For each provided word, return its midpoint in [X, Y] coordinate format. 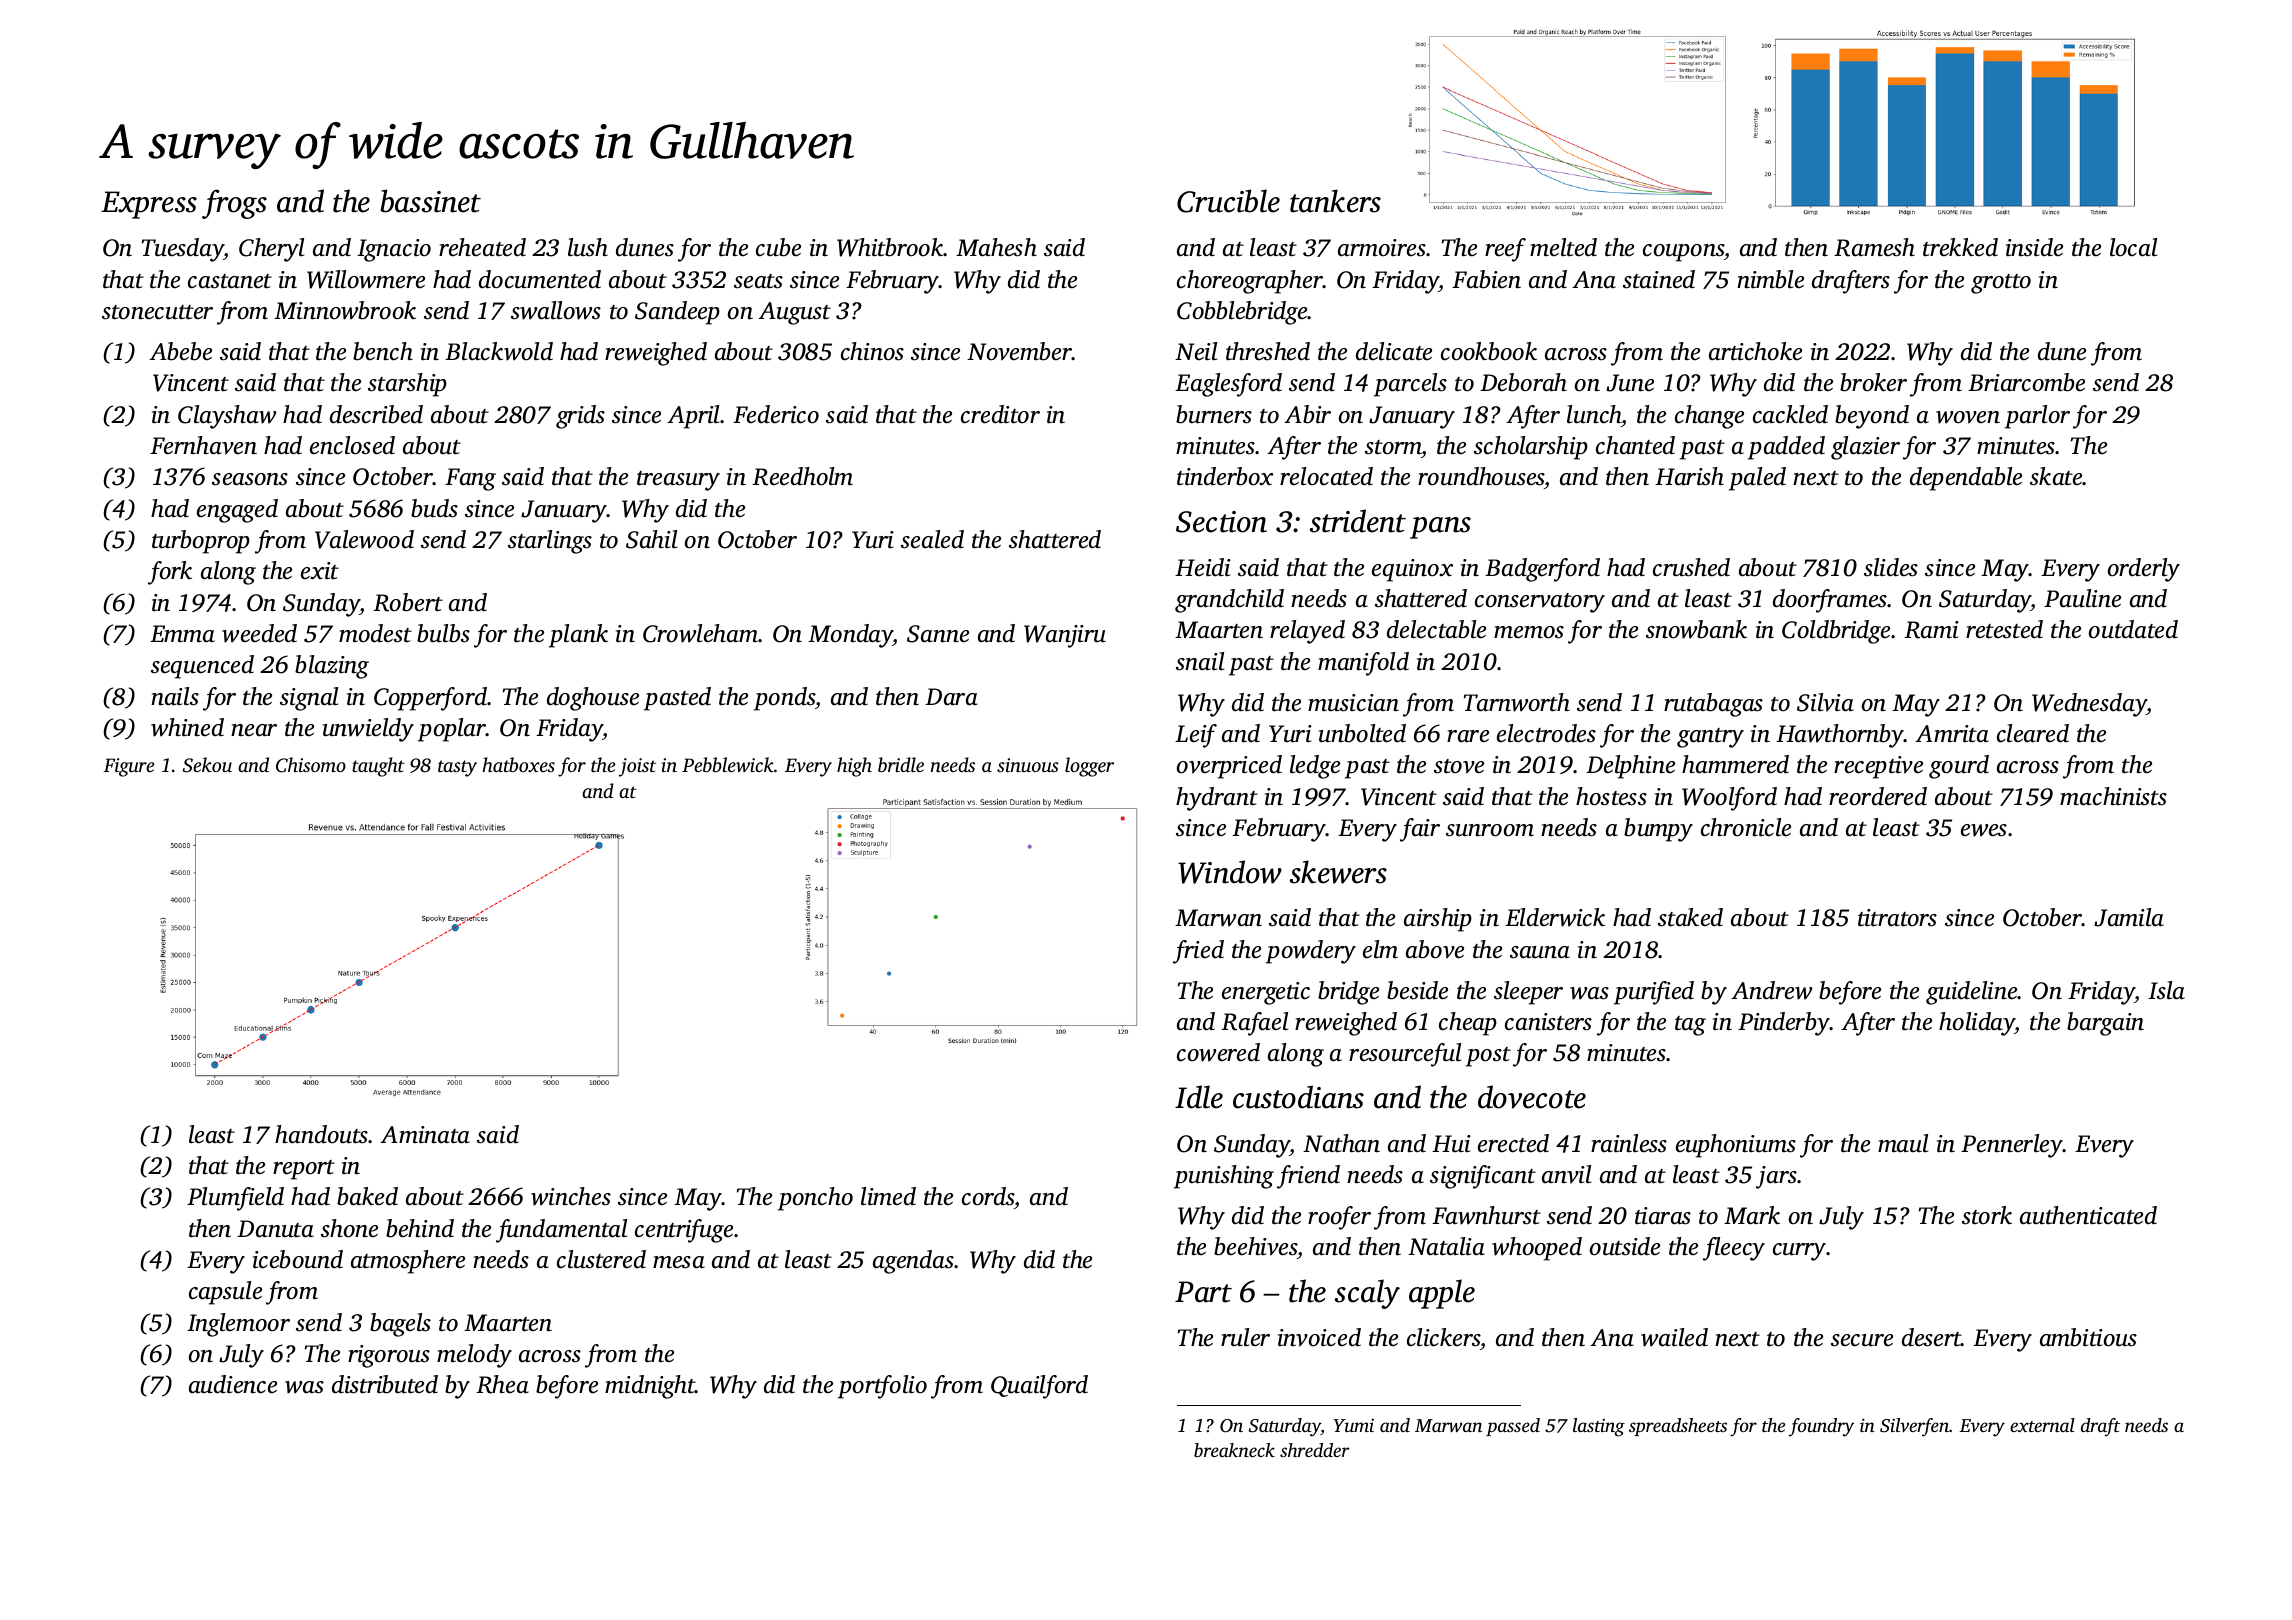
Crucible [1228, 201]
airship [1438, 920]
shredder [1315, 1450]
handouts [322, 1134]
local [2133, 247]
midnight [650, 1387]
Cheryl [271, 250]
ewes [1984, 830]
